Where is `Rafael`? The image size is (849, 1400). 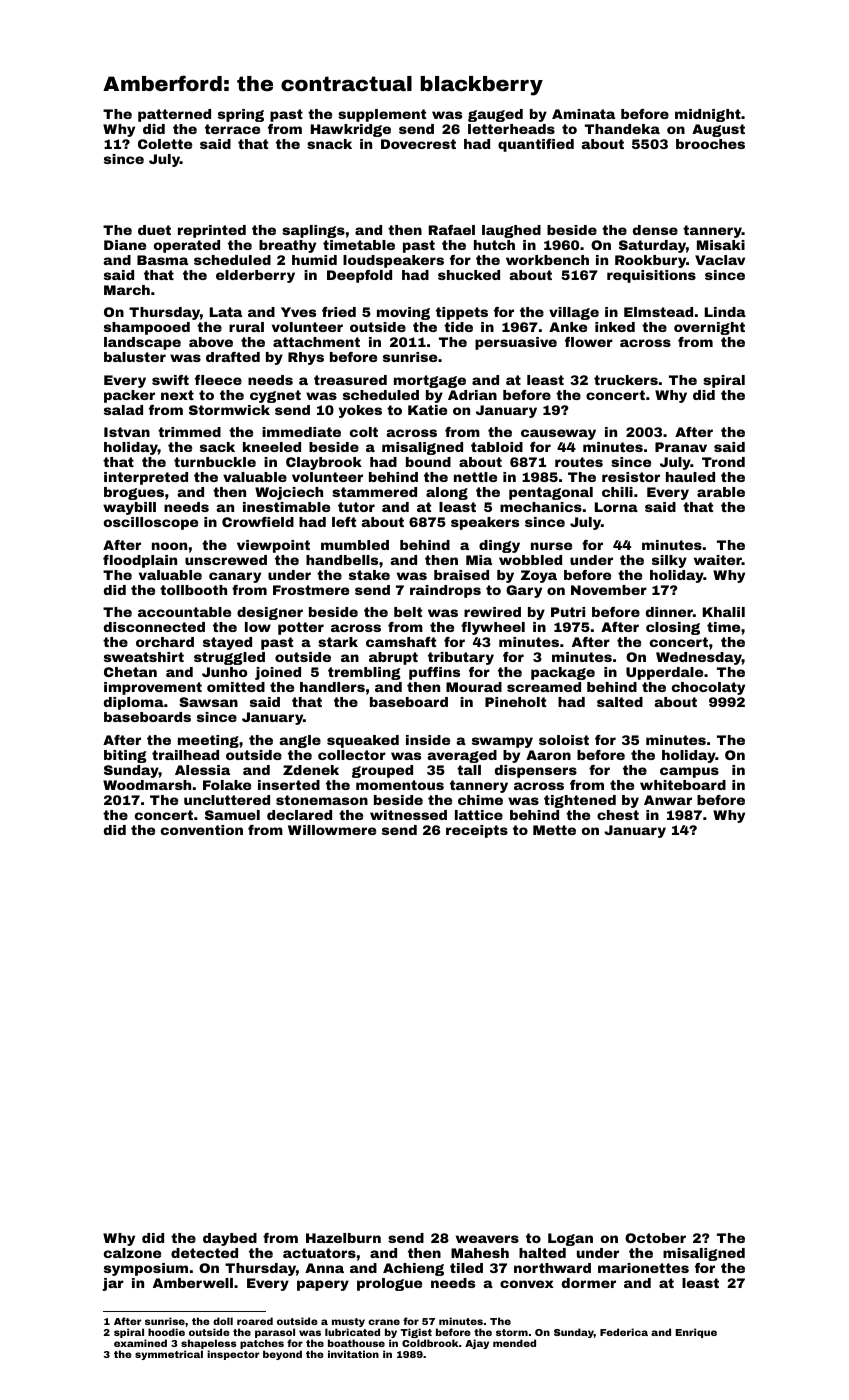
Rafael is located at coordinates (452, 230).
